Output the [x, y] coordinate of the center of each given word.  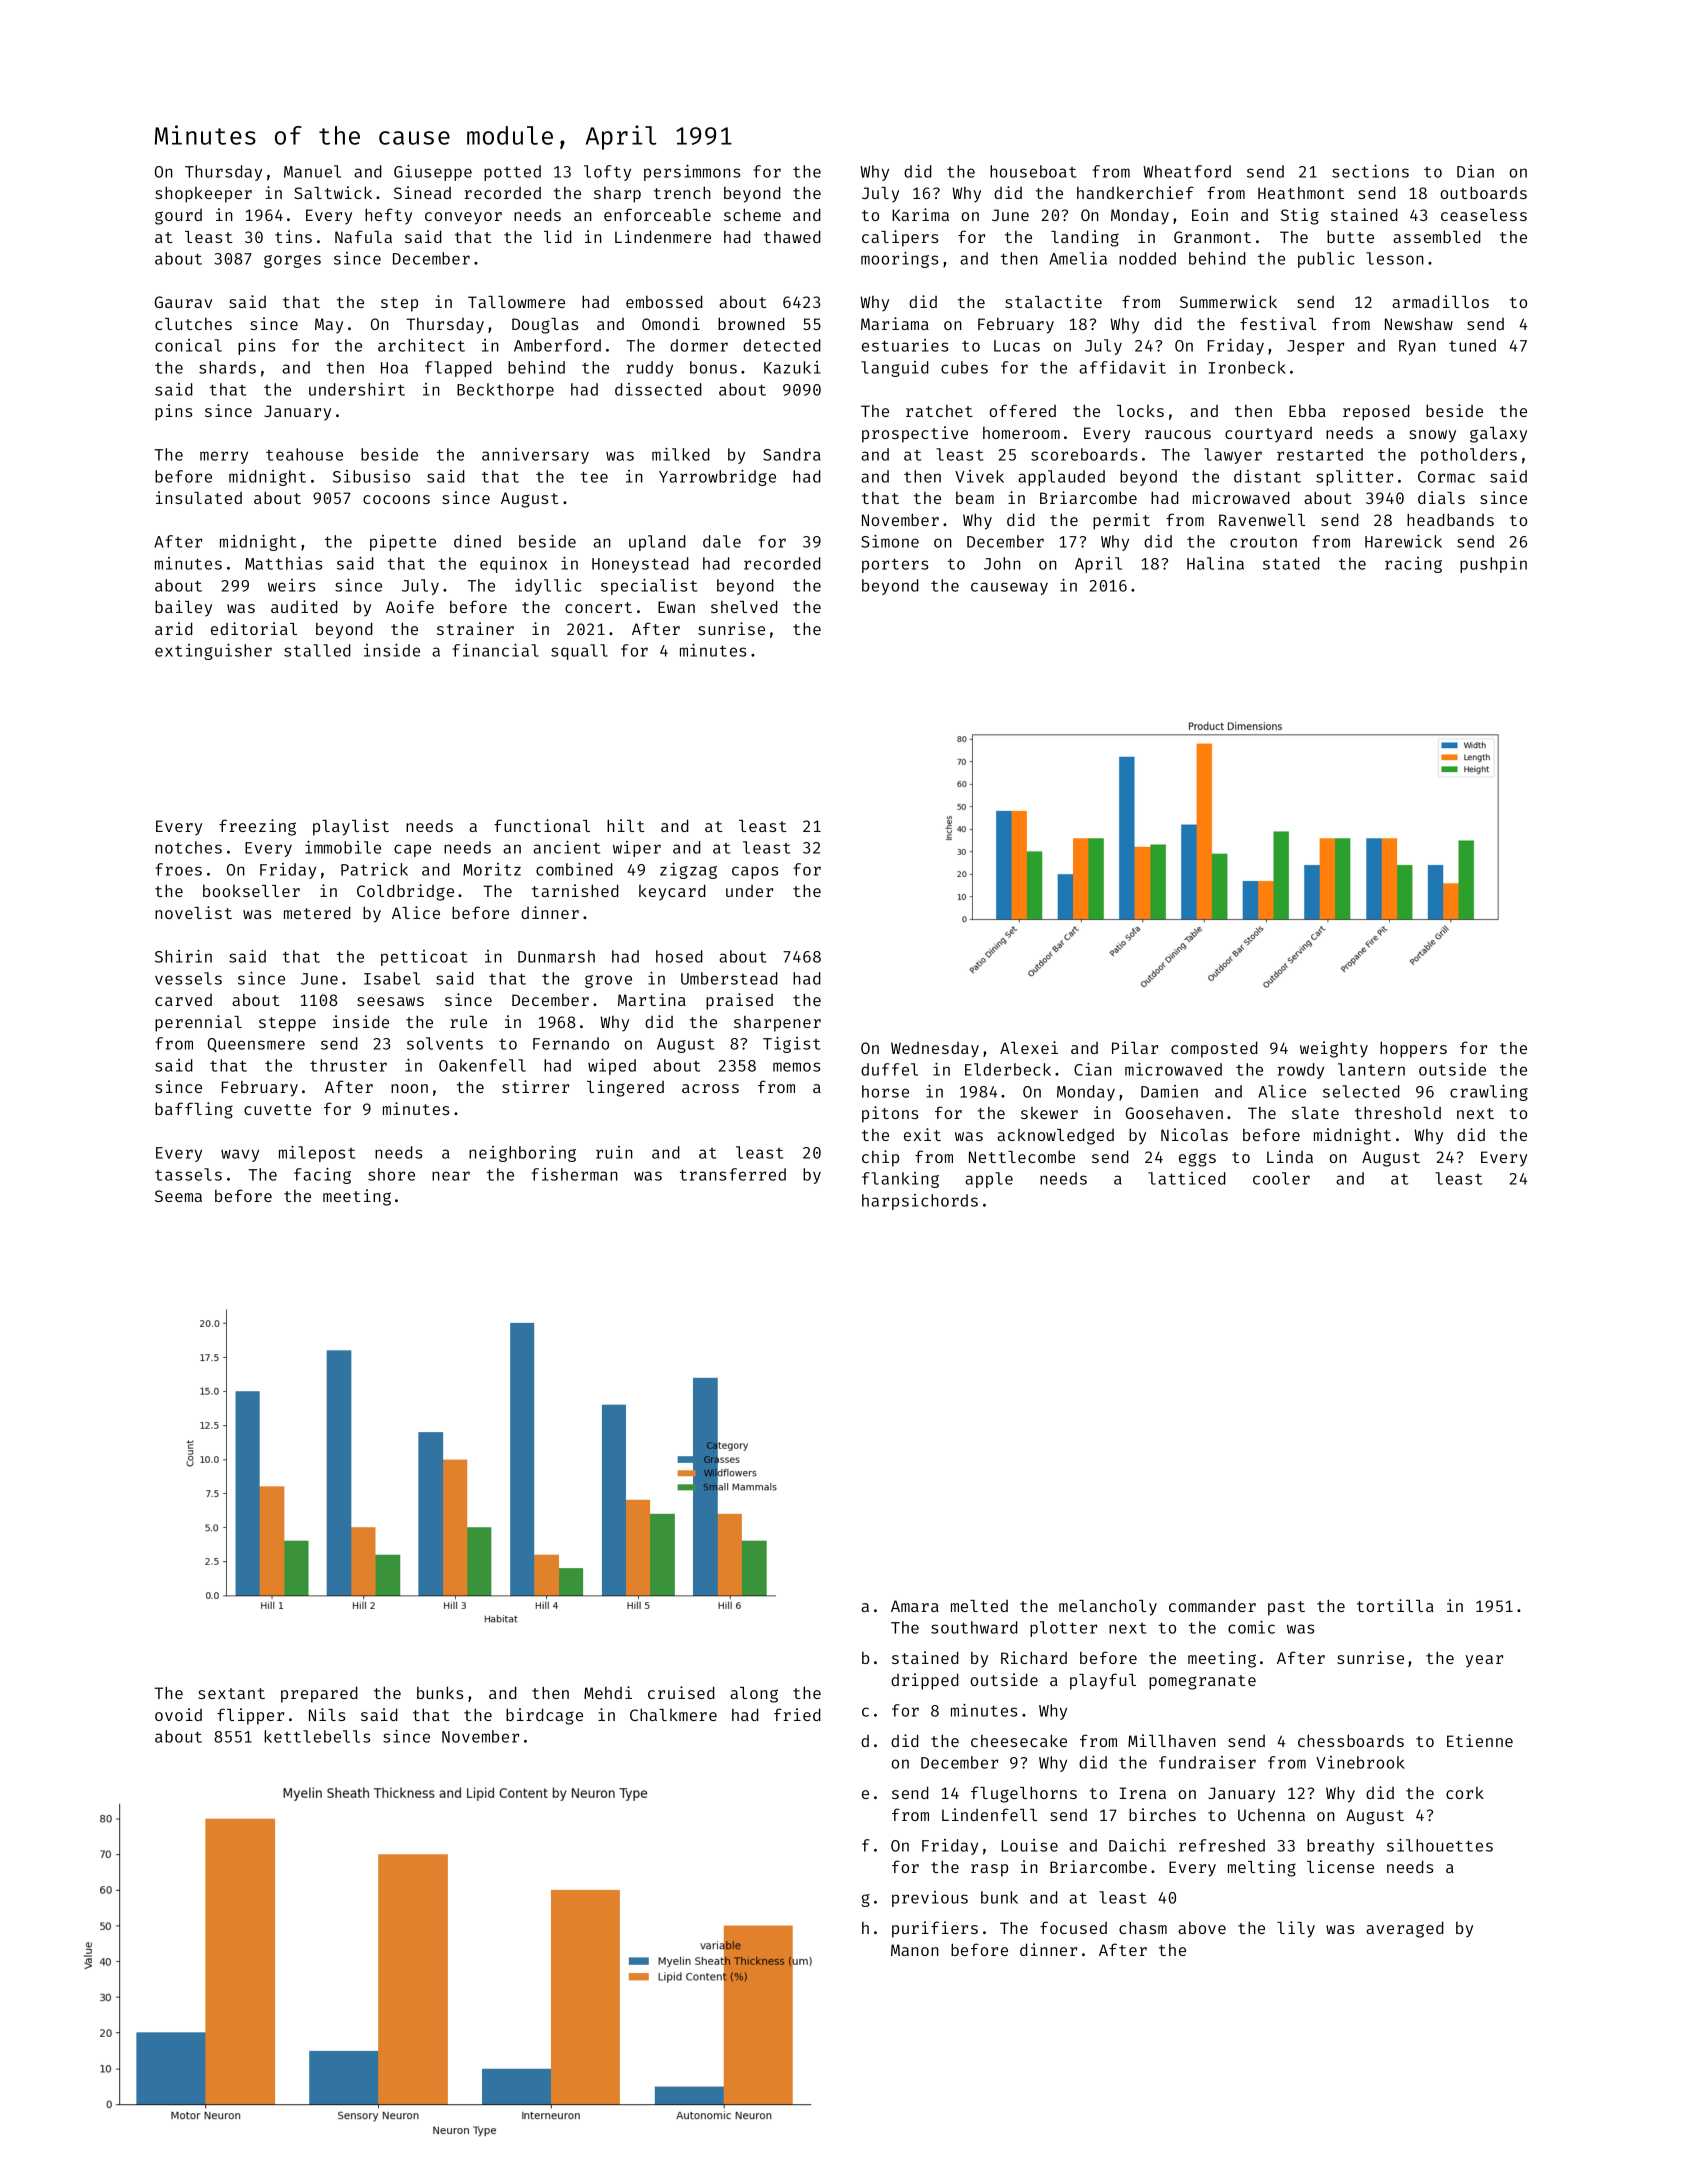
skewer [1049, 1113]
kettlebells [317, 1736]
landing [1085, 238]
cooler [1281, 1178]
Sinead [422, 192]
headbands [1450, 519]
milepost [317, 1154]
